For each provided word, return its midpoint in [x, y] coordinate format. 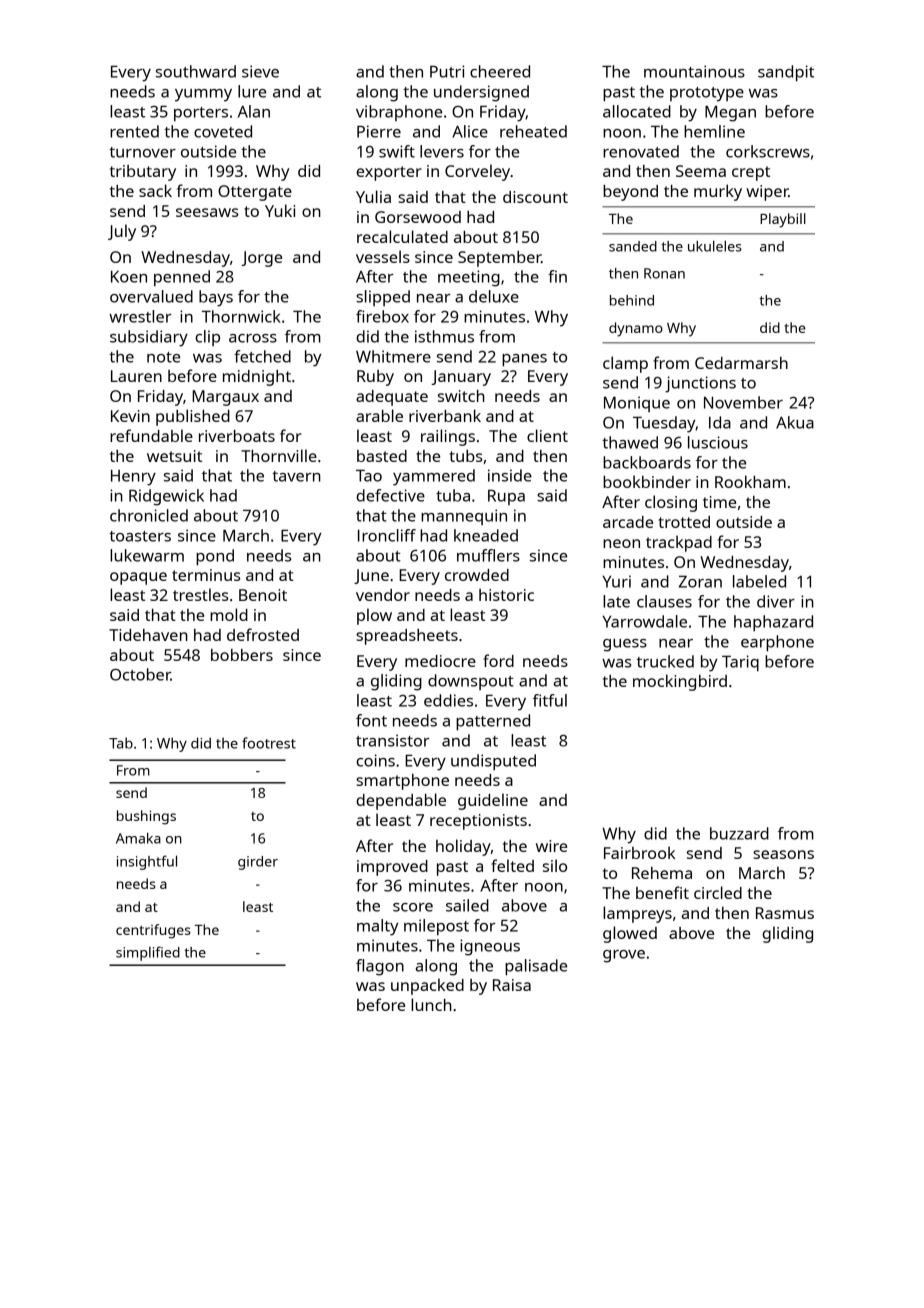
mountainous [694, 71]
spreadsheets [407, 637]
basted [382, 456]
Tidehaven [148, 635]
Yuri [616, 581]
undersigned [481, 93]
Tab [121, 743]
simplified [148, 953]
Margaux [225, 398]
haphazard [773, 623]
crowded [477, 575]
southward [196, 71]
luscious [718, 442]
